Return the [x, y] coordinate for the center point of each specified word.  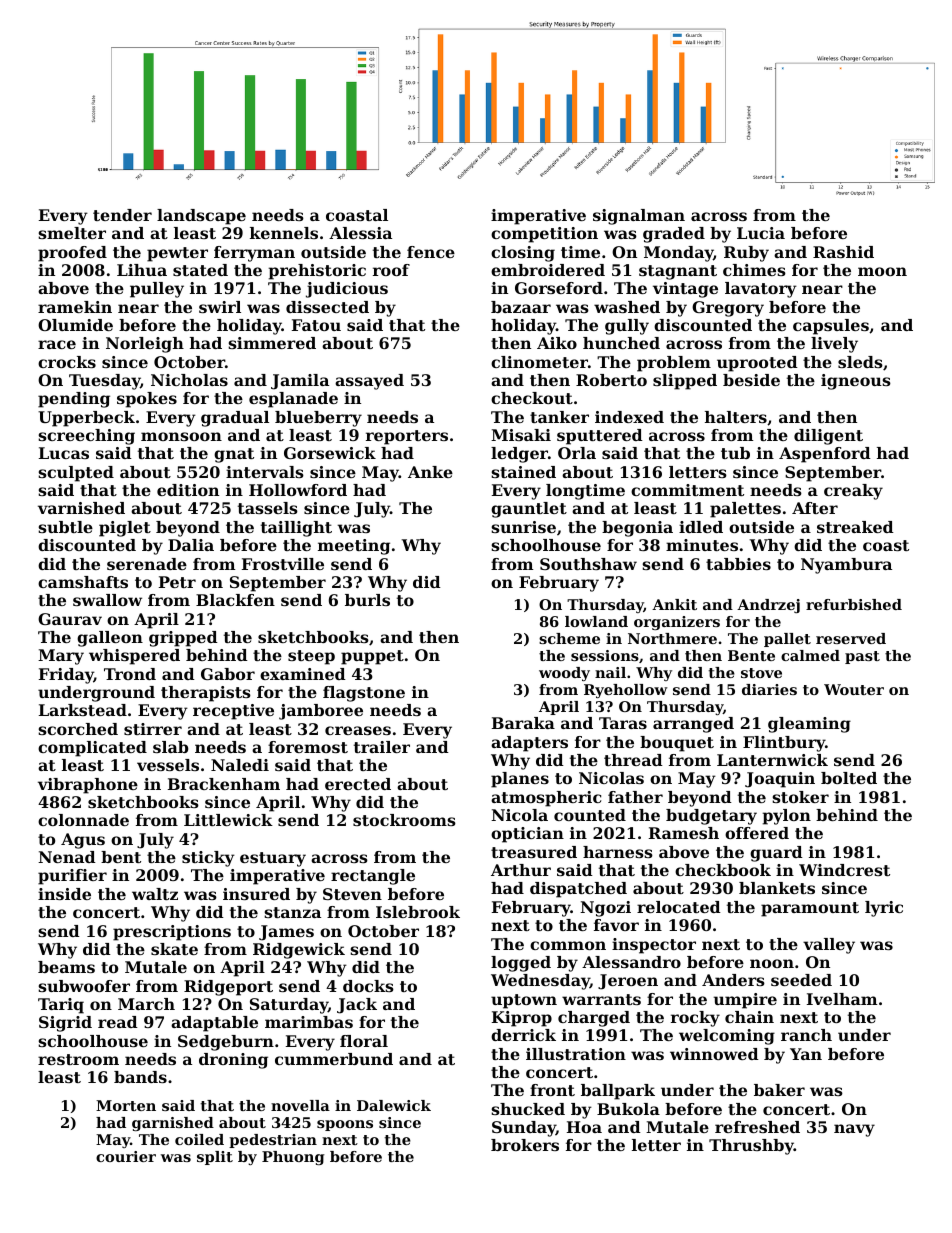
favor [616, 925]
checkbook [723, 870]
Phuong [293, 1158]
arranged [693, 725]
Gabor [228, 674]
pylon [787, 817]
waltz [155, 894]
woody [564, 674]
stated [200, 270]
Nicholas [189, 380]
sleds [860, 362]
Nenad [67, 857]
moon [882, 271]
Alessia [360, 233]
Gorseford [559, 288]
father [635, 797]
